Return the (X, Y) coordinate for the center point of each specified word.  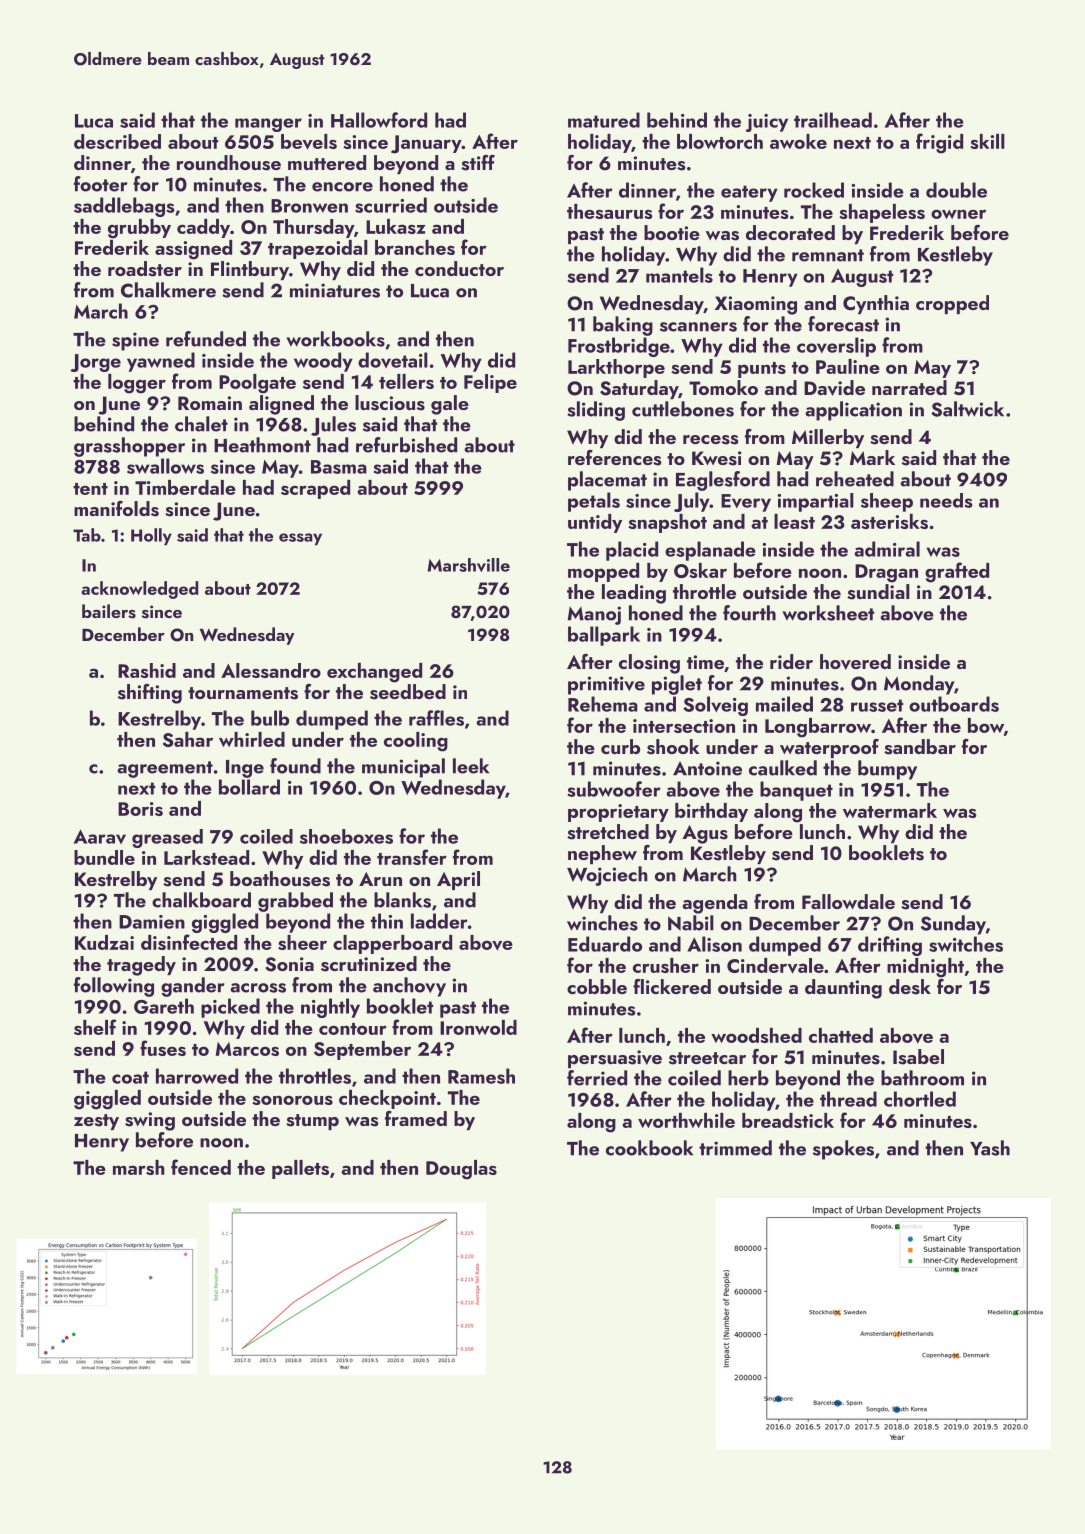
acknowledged (139, 590)
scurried (391, 205)
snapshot (667, 523)
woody (323, 362)
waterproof (829, 748)
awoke (798, 141)
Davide (834, 388)
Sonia (289, 964)
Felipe (490, 383)
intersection (684, 726)
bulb (270, 718)
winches (602, 923)
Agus (705, 834)
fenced (201, 1167)
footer (100, 184)
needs (946, 500)
